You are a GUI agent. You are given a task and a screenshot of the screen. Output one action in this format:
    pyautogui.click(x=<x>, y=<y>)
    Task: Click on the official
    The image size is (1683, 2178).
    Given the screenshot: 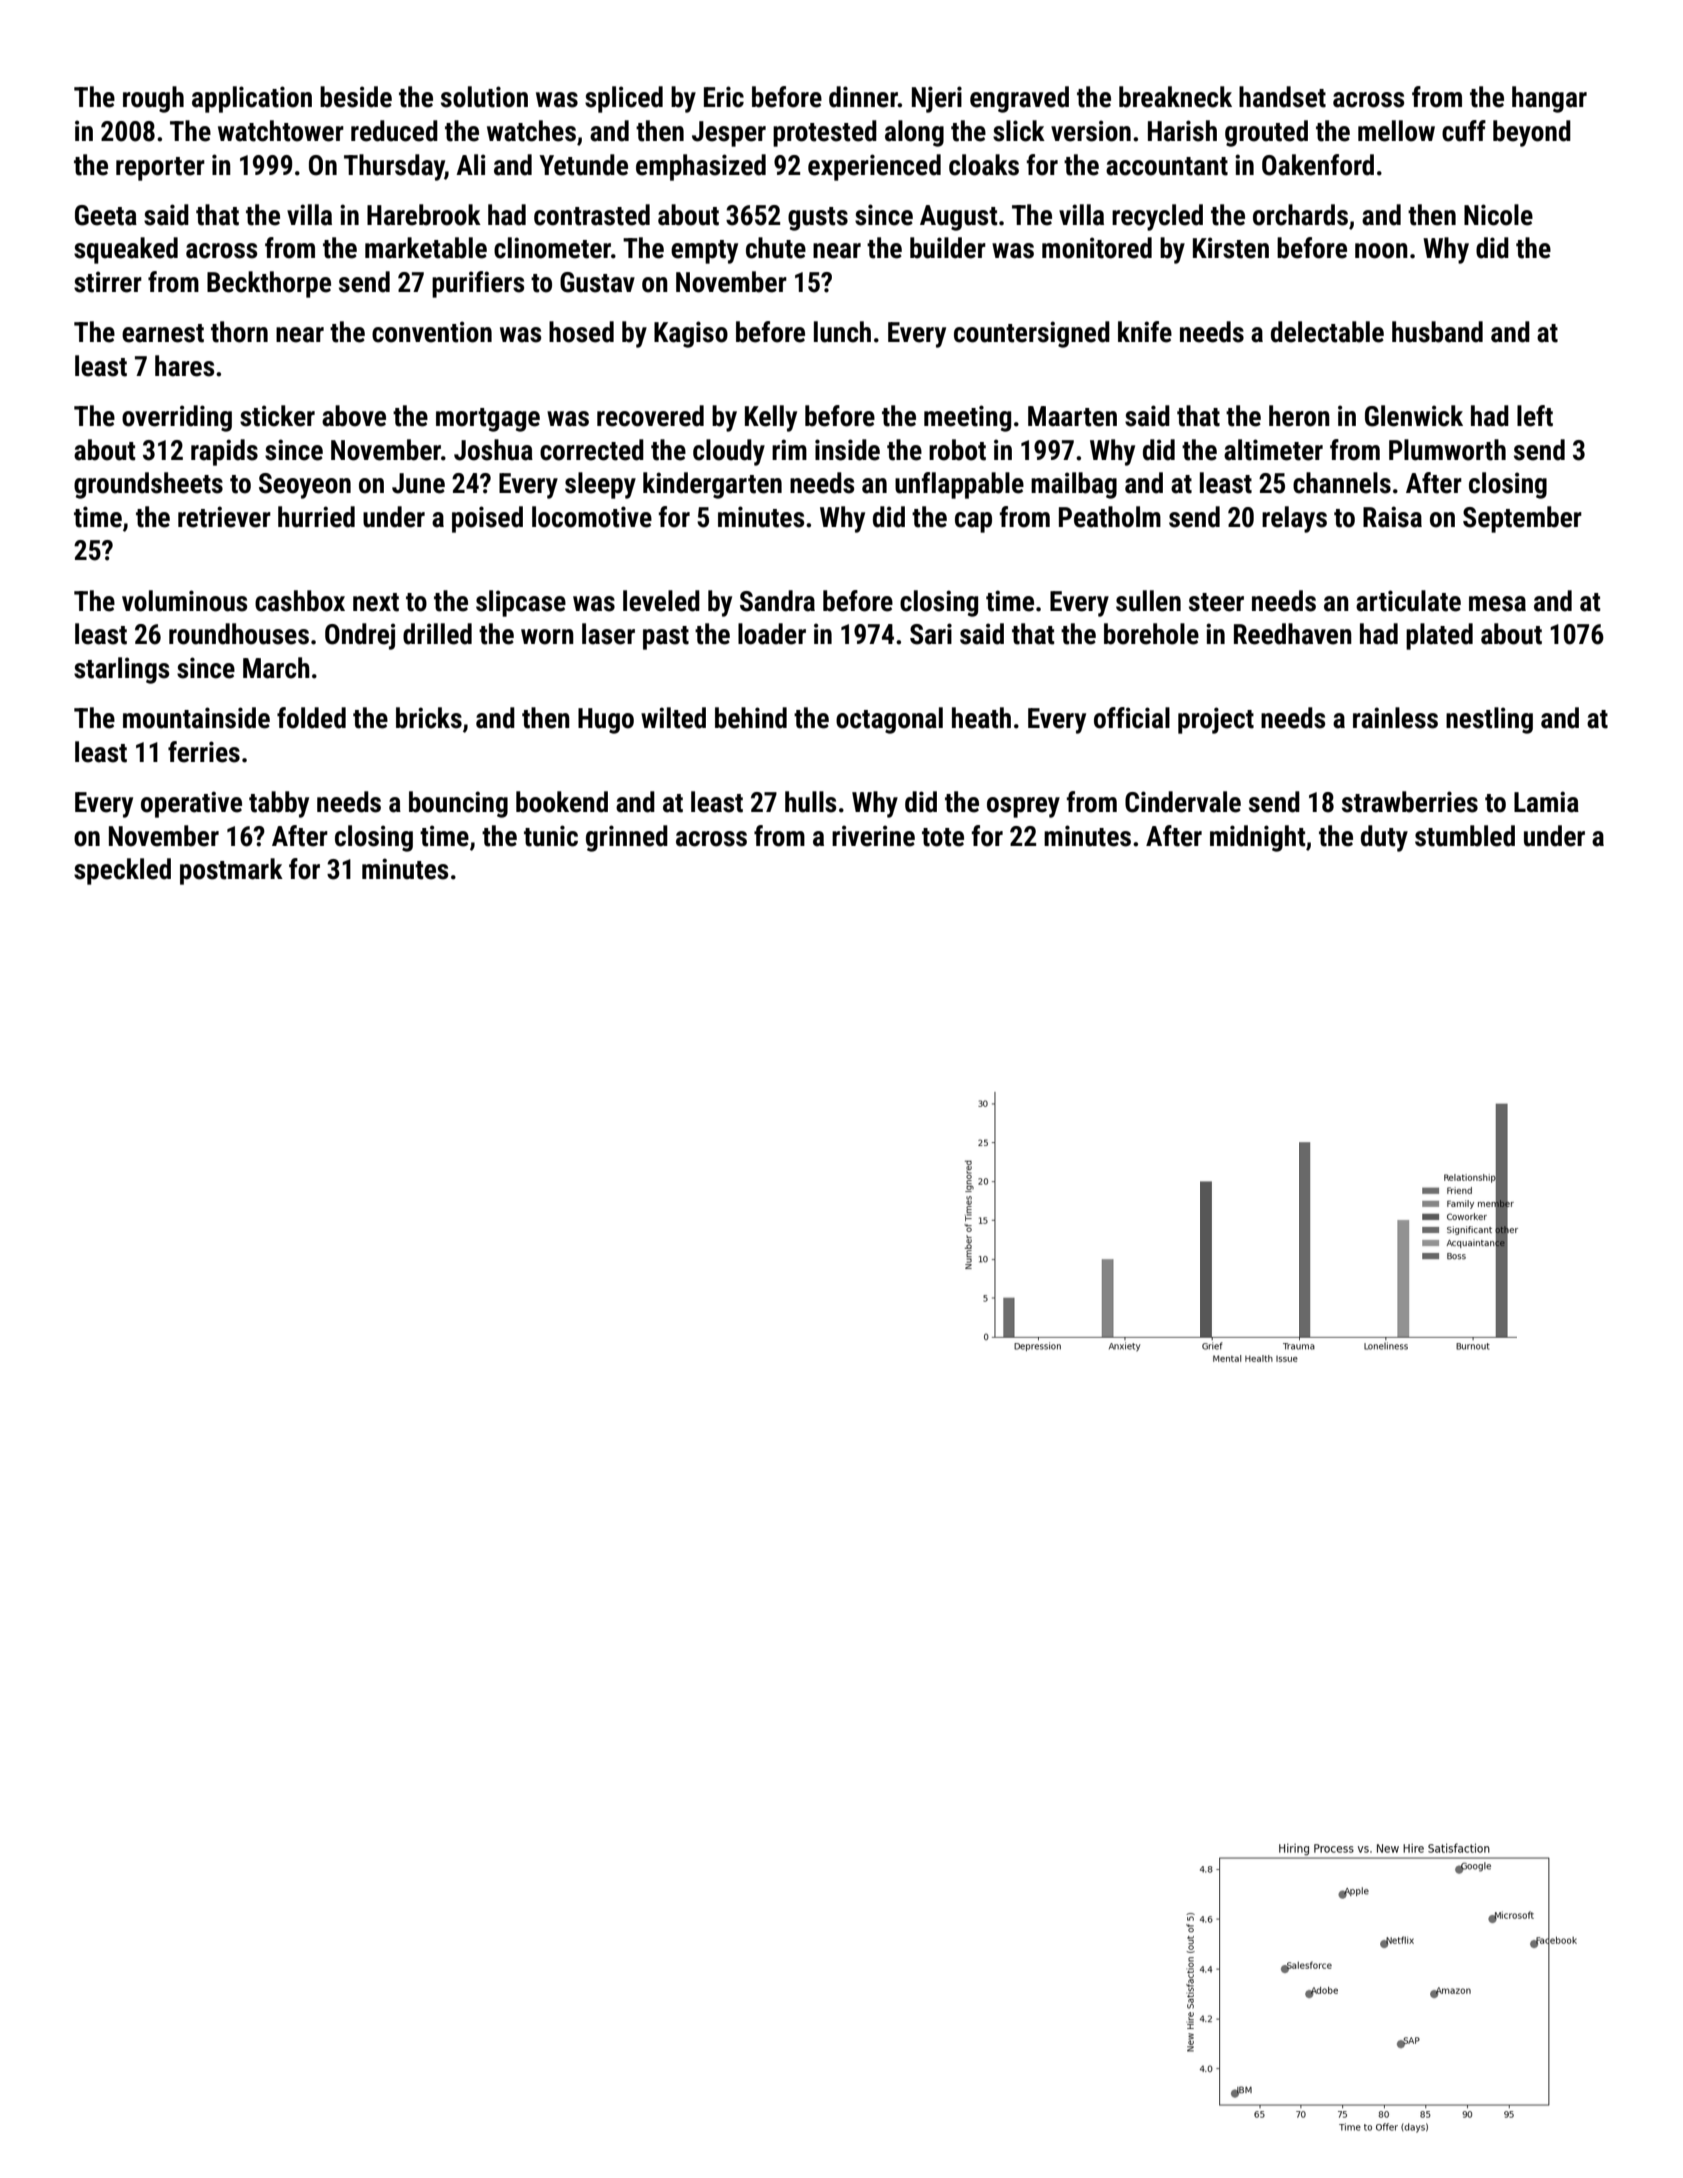 What is the action you would take?
    pyautogui.click(x=1132, y=718)
